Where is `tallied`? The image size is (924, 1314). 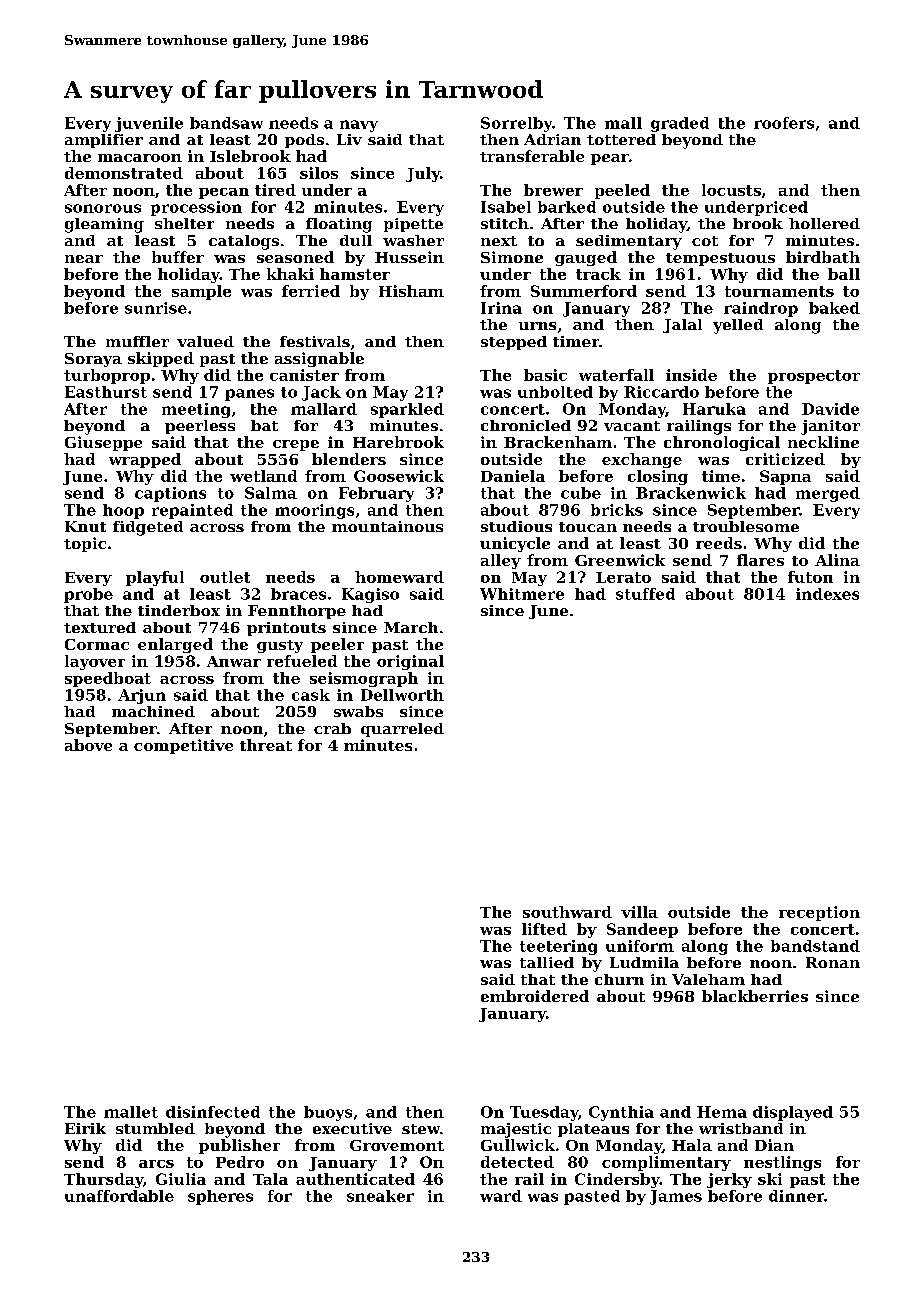
tallied is located at coordinates (547, 962).
